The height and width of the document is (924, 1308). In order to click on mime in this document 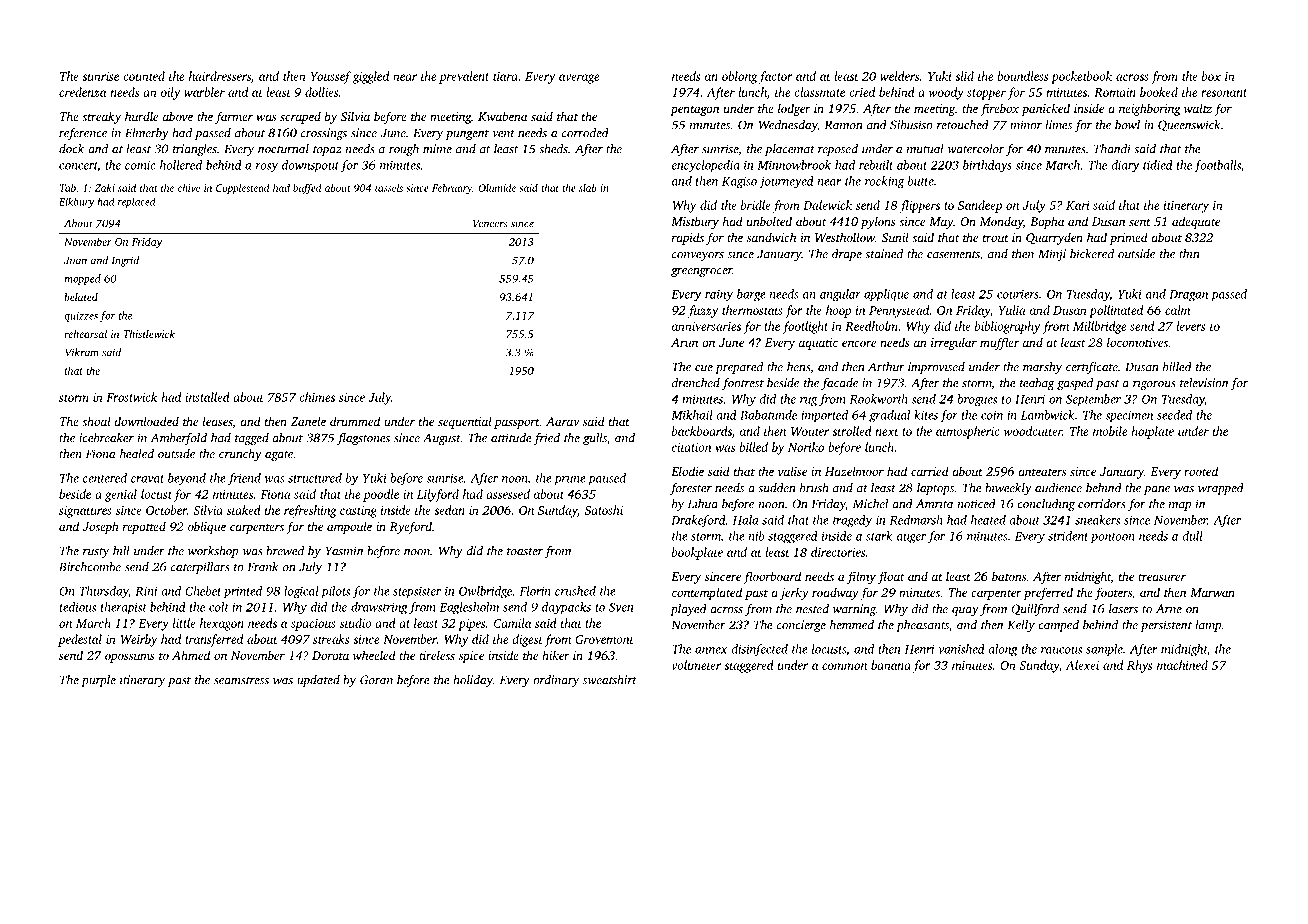, I will do `click(437, 149)`.
